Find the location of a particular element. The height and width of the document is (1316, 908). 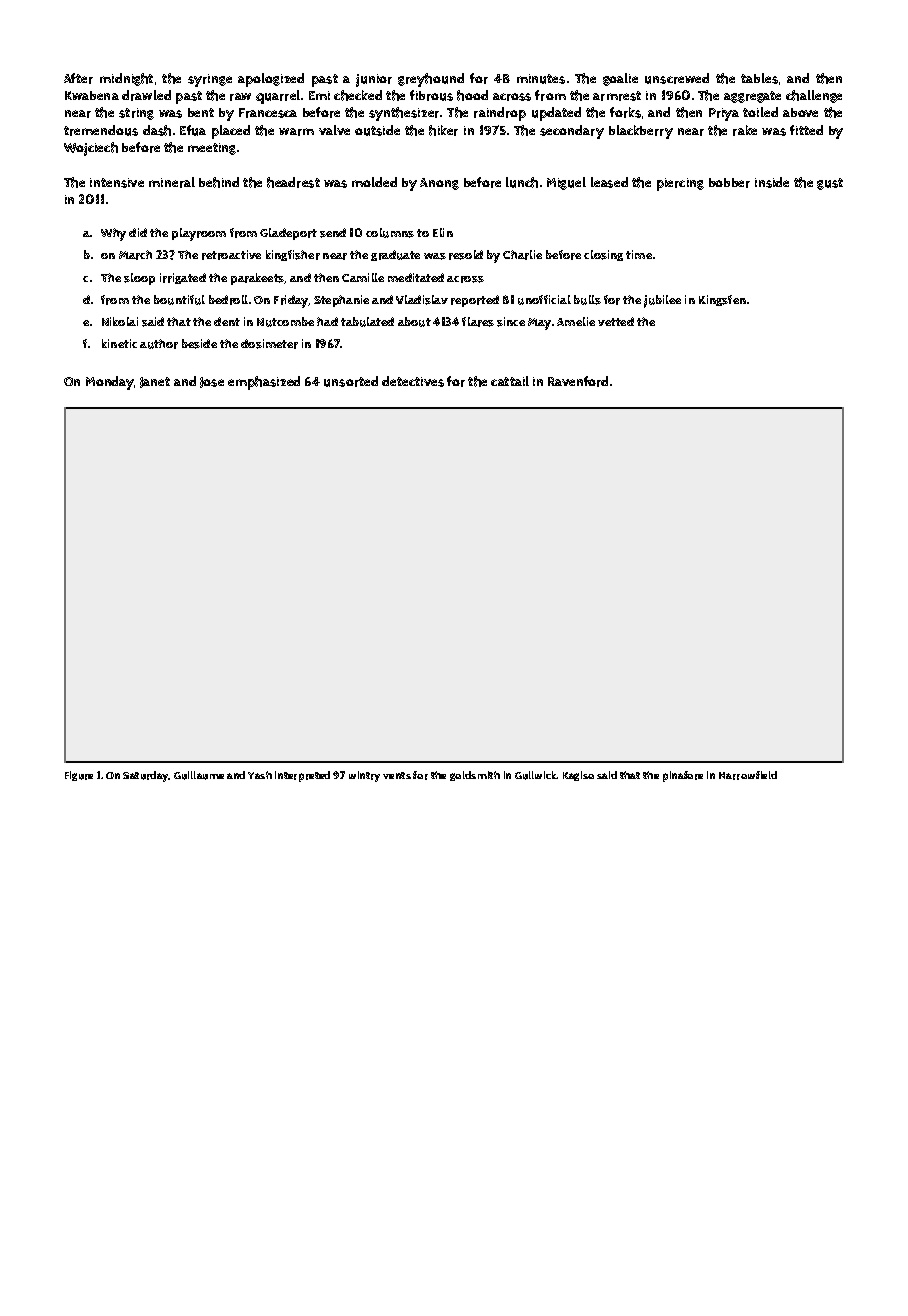

unscrewed is located at coordinates (677, 78).
